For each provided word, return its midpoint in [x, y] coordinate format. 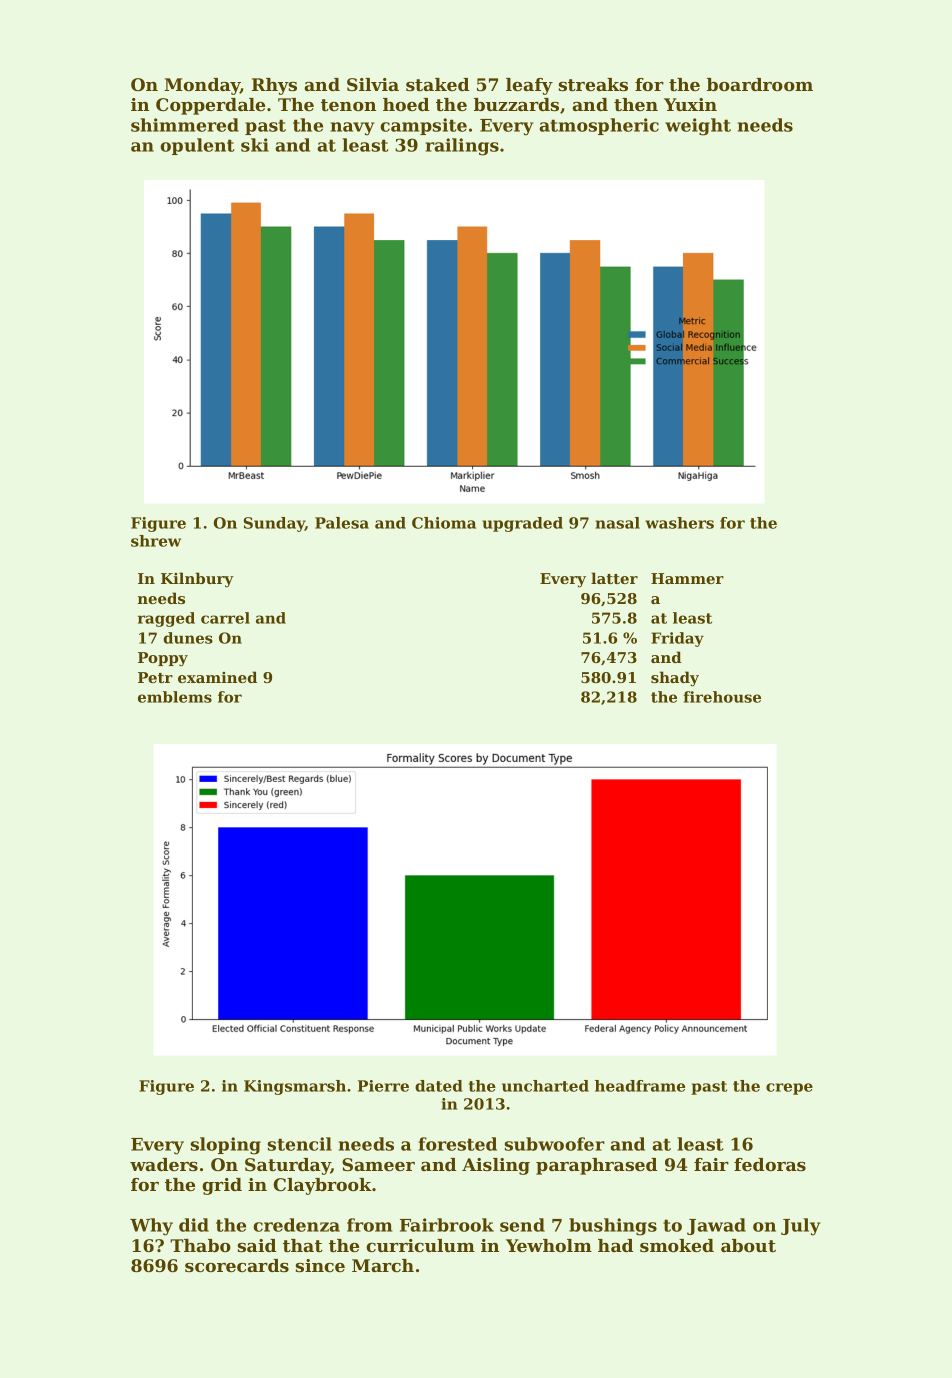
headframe [640, 1086]
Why [151, 1227]
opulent [197, 146]
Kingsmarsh [295, 1087]
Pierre [383, 1086]
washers [679, 523]
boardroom [760, 84]
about [748, 1245]
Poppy [163, 659]
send [522, 1225]
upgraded [522, 524]
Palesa [342, 523]
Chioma [444, 523]
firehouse [722, 697]
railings [462, 147]
